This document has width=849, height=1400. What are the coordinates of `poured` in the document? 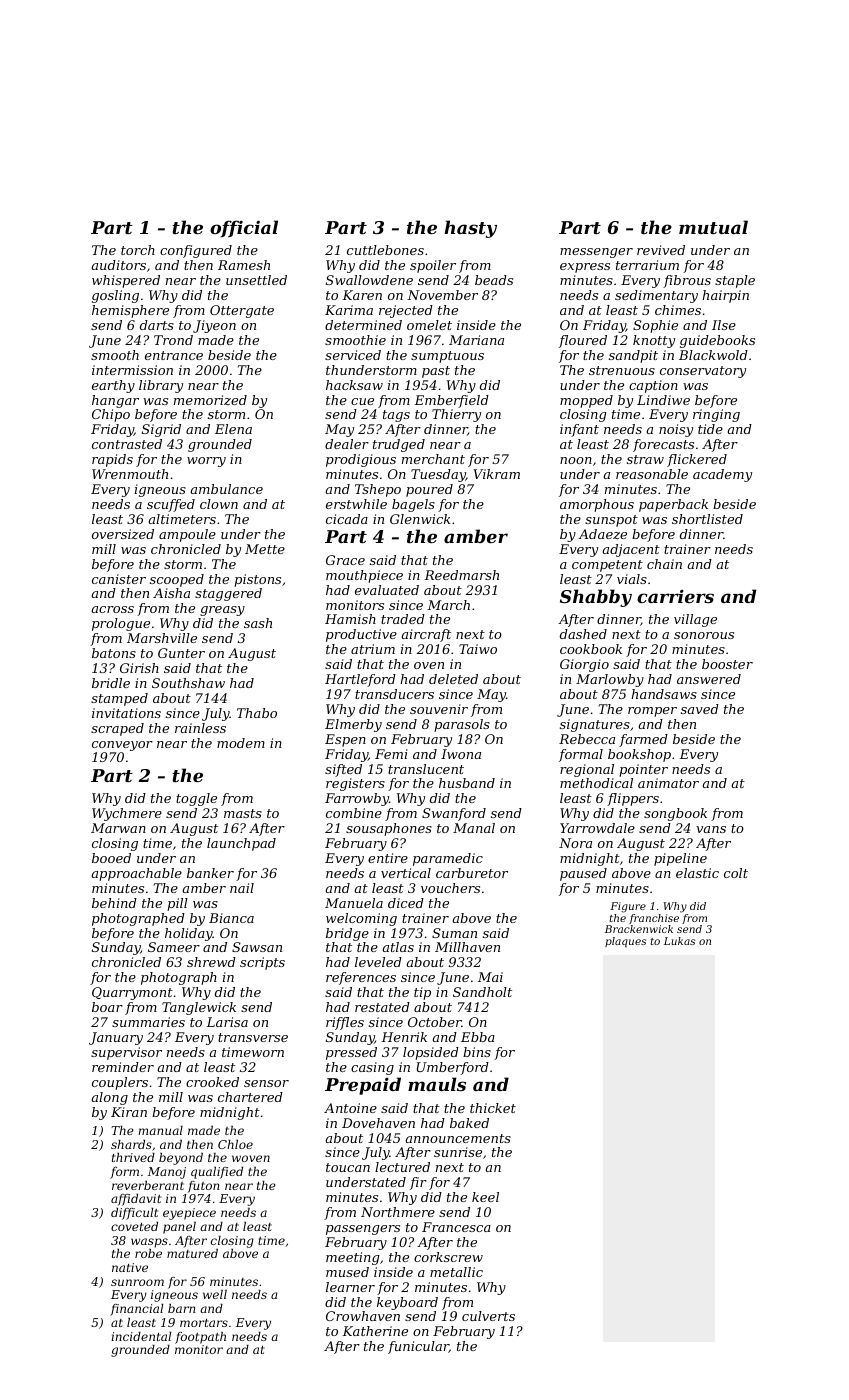 It's located at (429, 490).
